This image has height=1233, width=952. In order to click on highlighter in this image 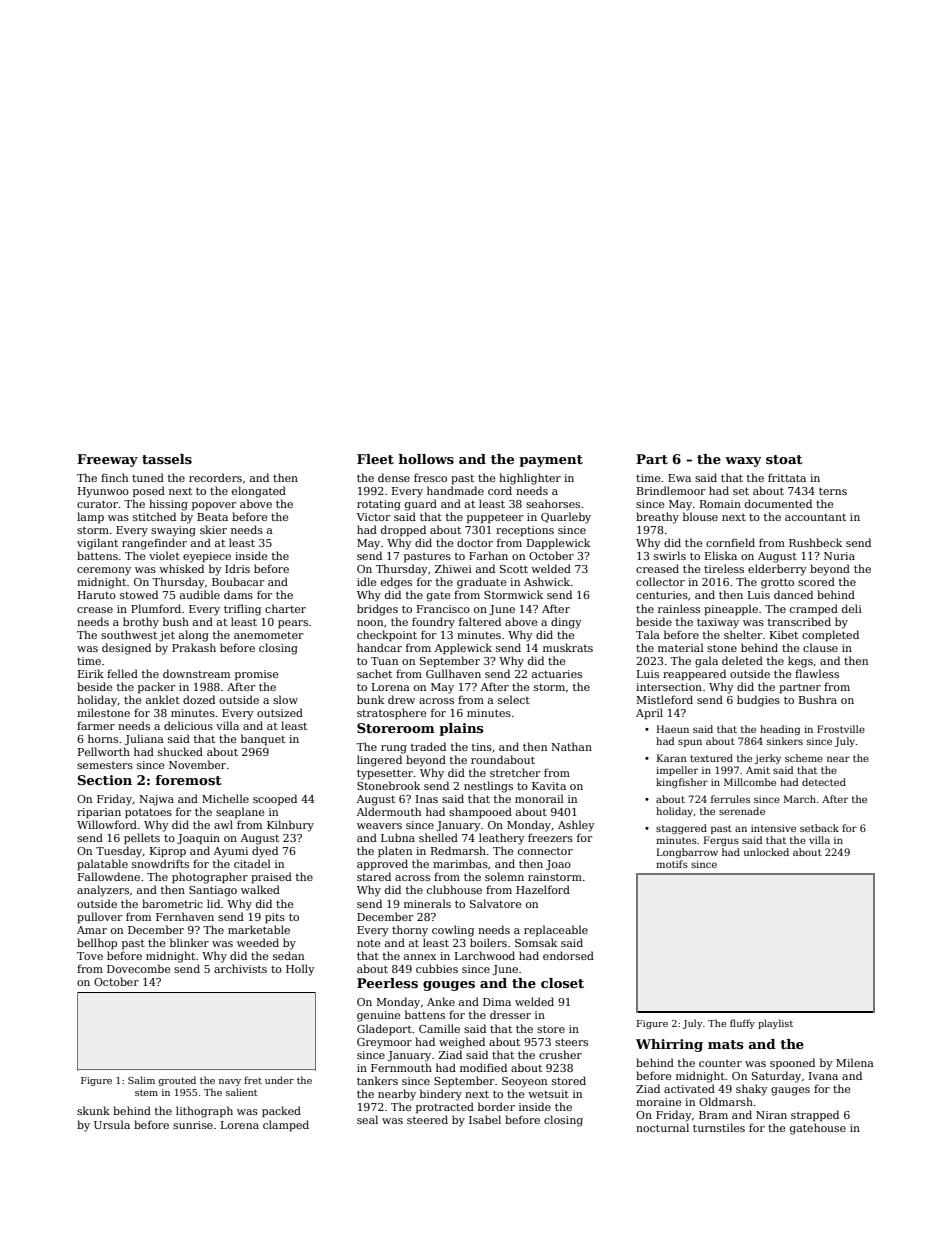, I will do `click(530, 479)`.
